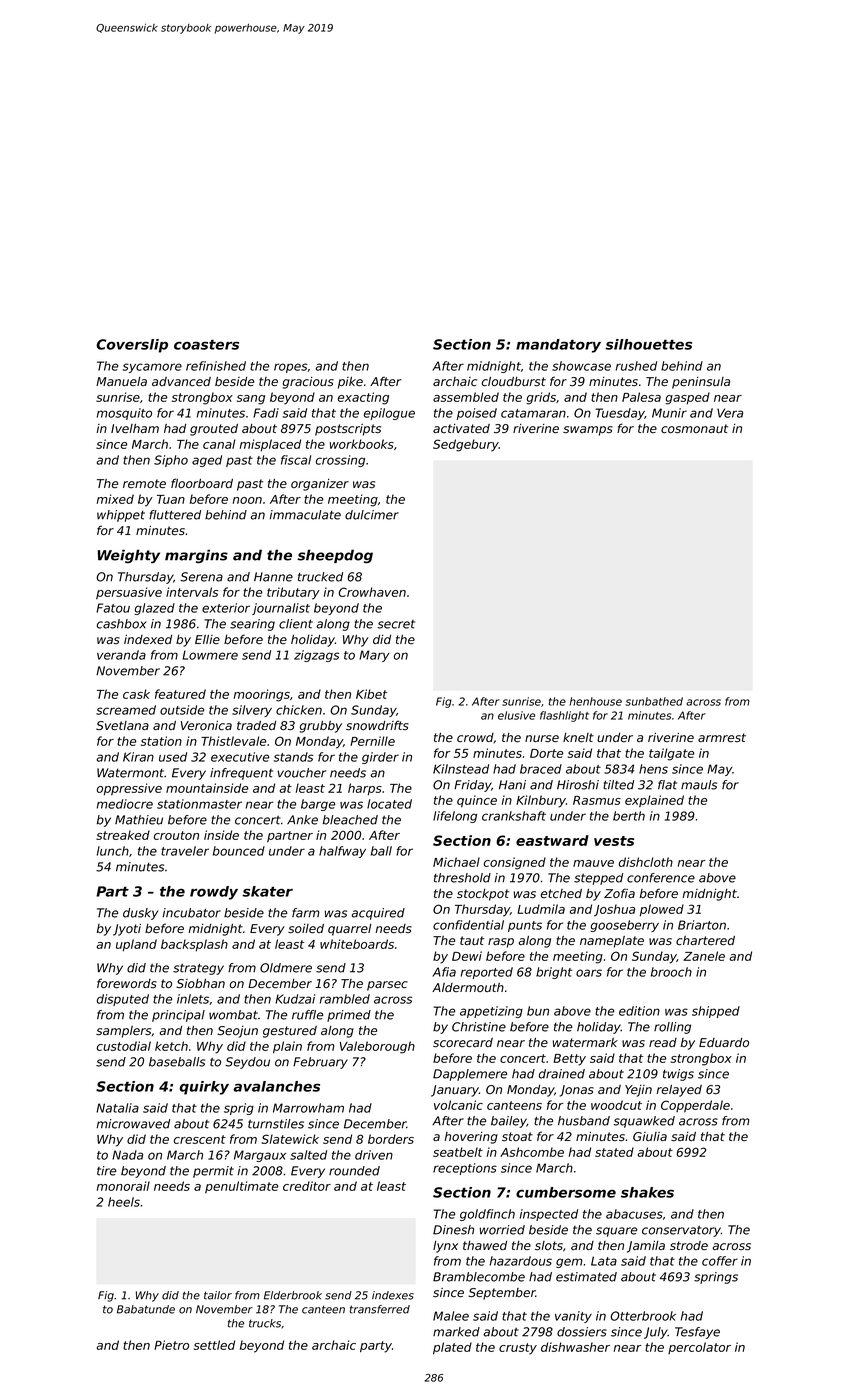 This document has width=849, height=1400. What do you see at coordinates (701, 383) in the document?
I see `peninsula` at bounding box center [701, 383].
